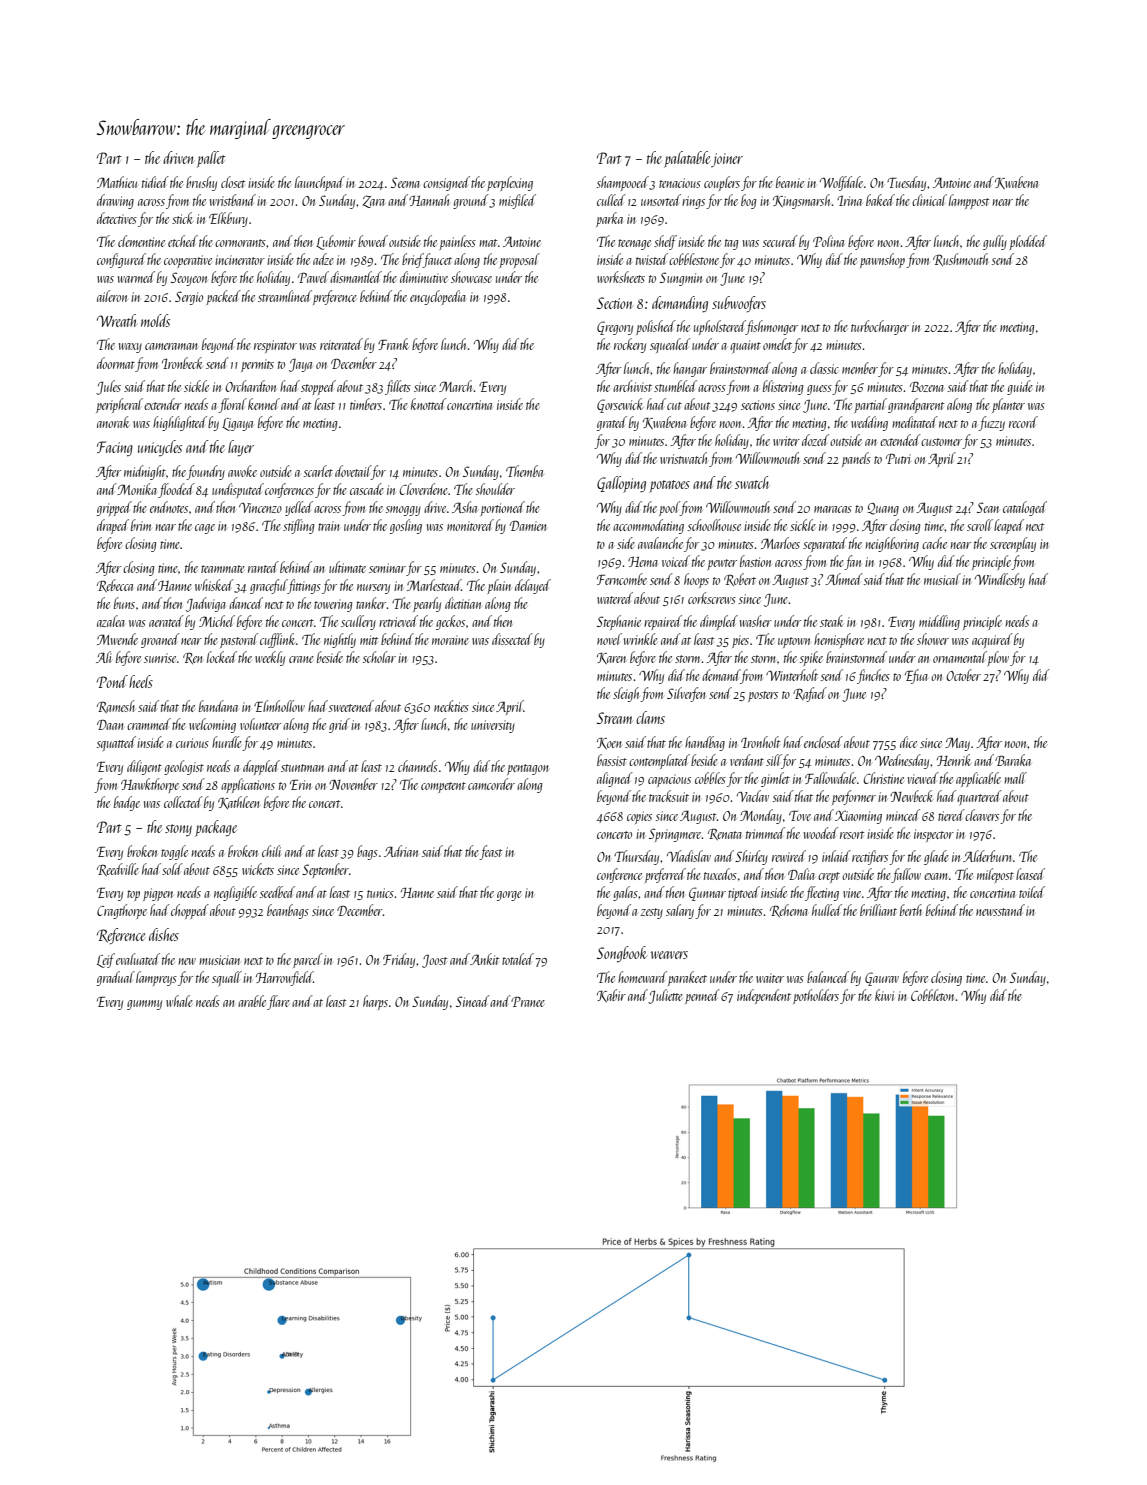  I want to click on performer, so click(854, 797).
